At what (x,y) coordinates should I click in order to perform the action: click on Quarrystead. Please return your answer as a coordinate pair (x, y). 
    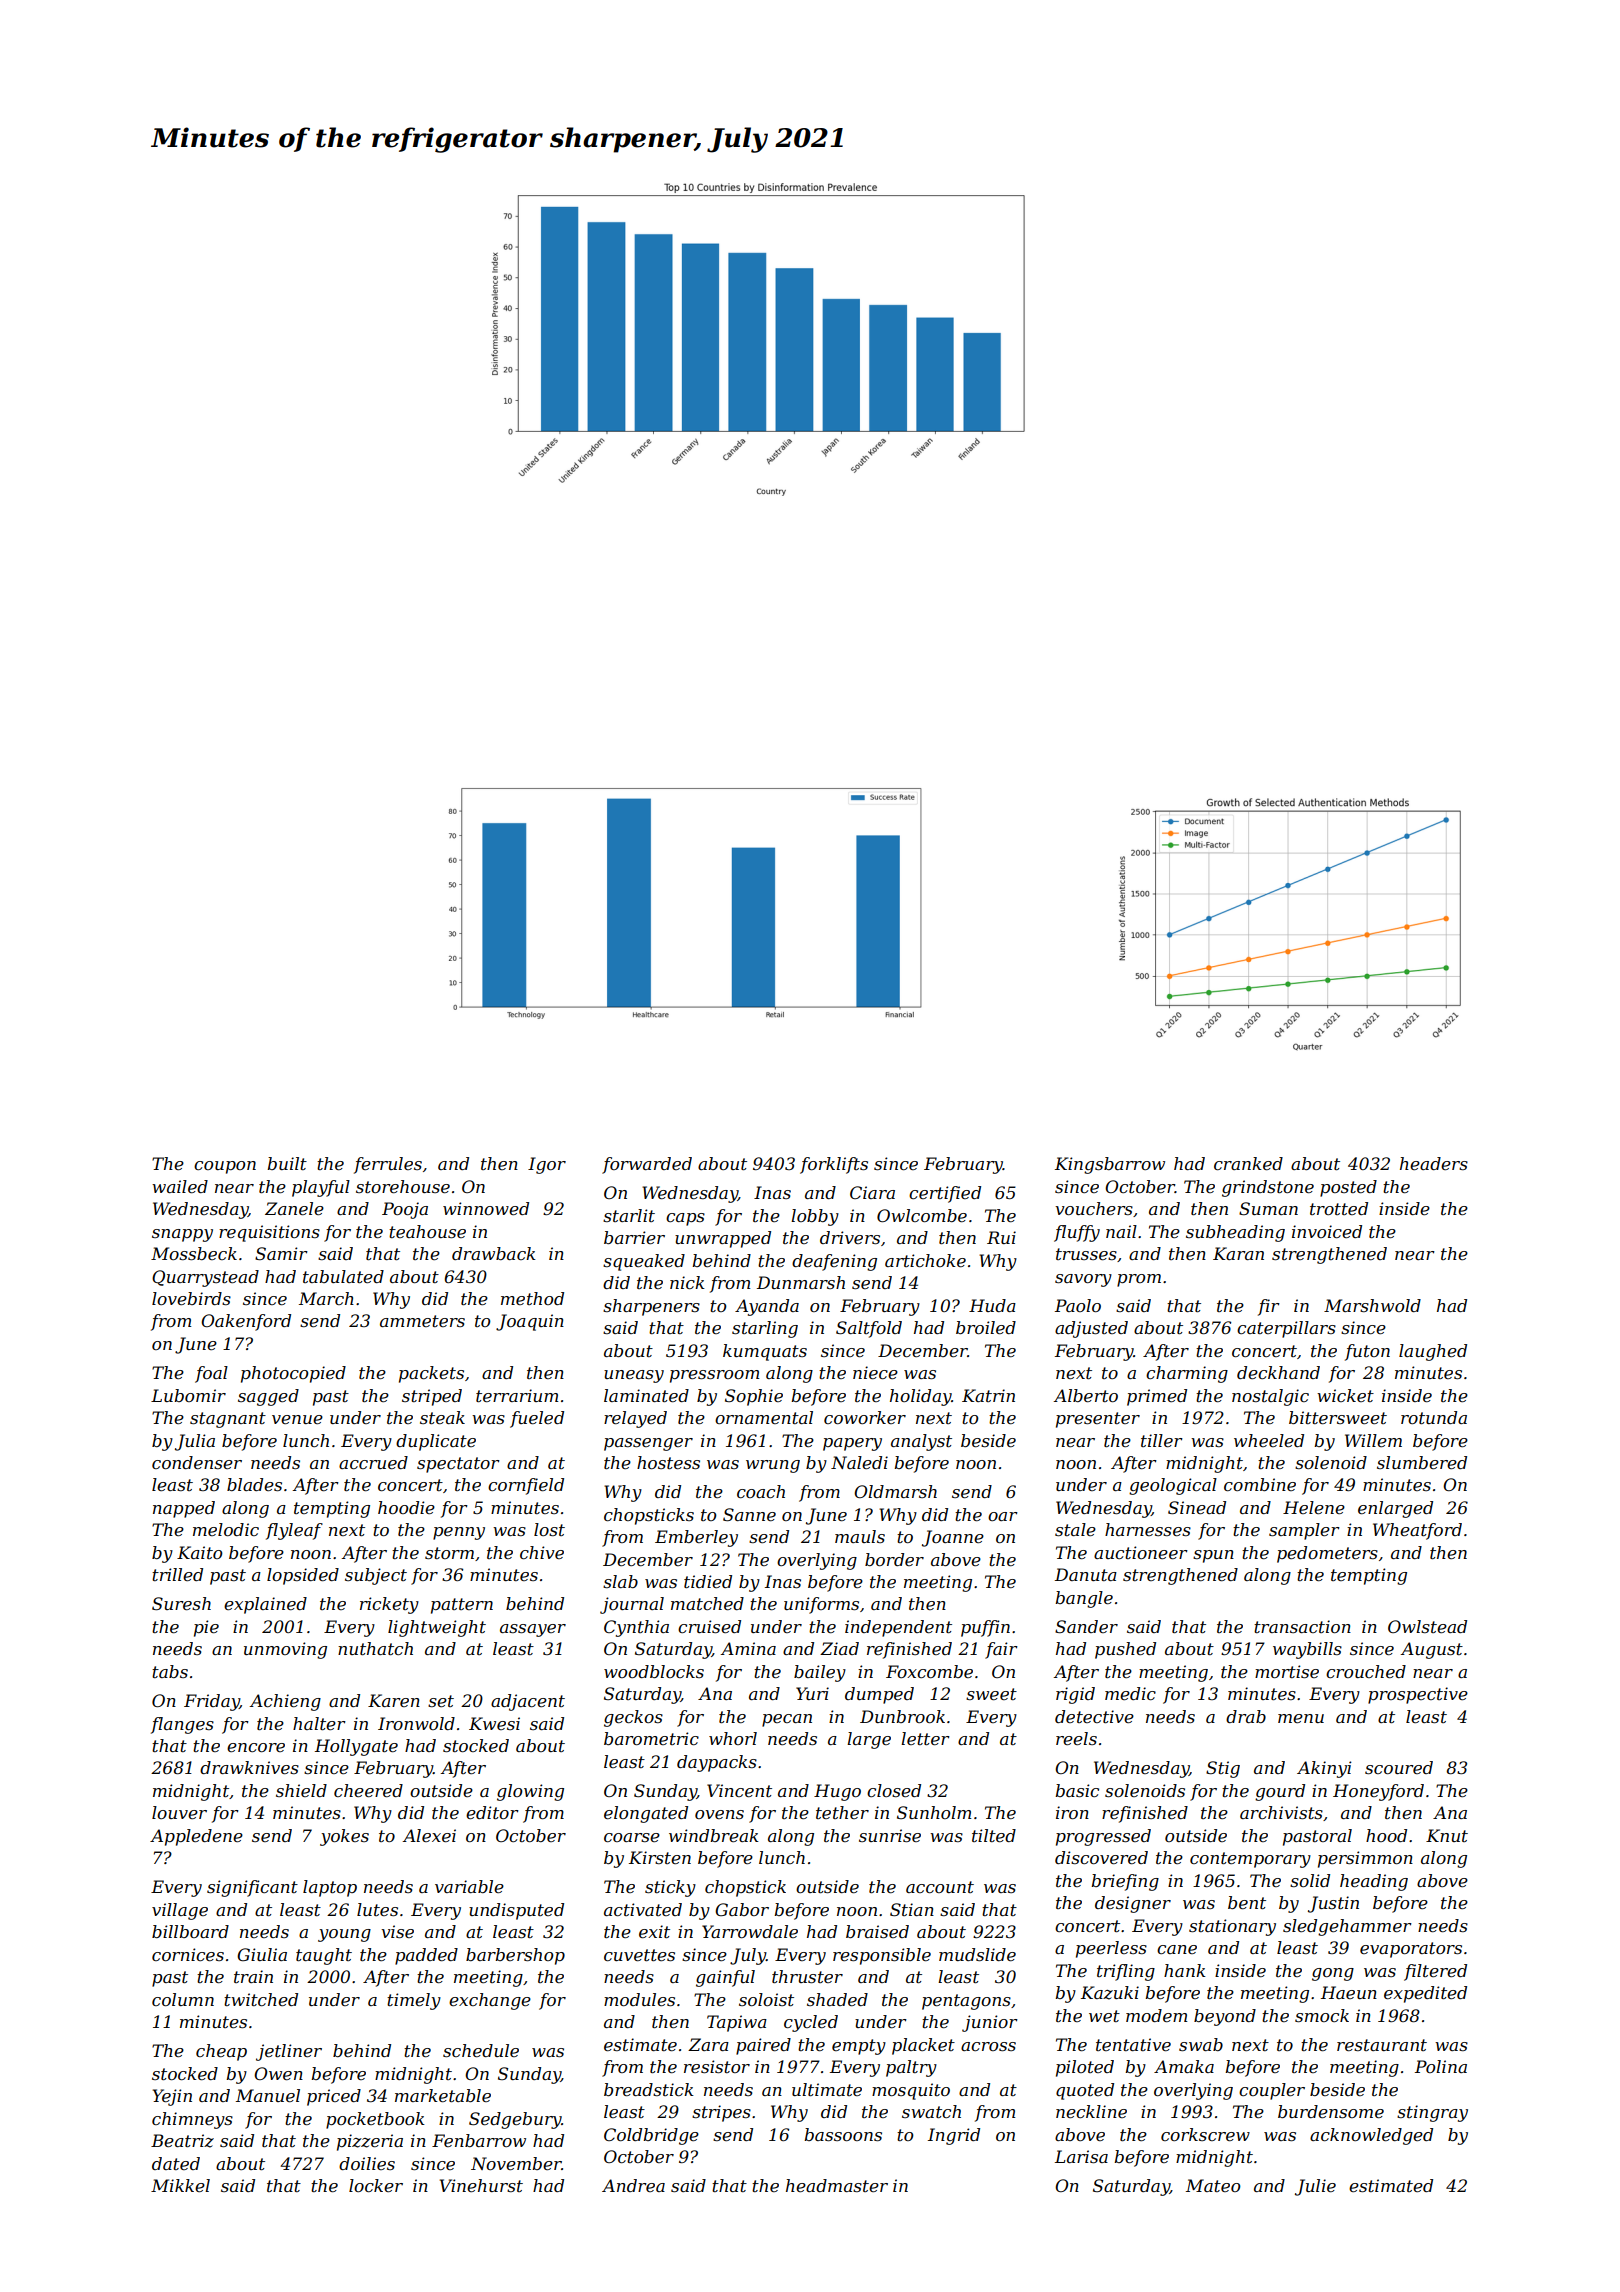
    Looking at the image, I should click on (205, 1278).
